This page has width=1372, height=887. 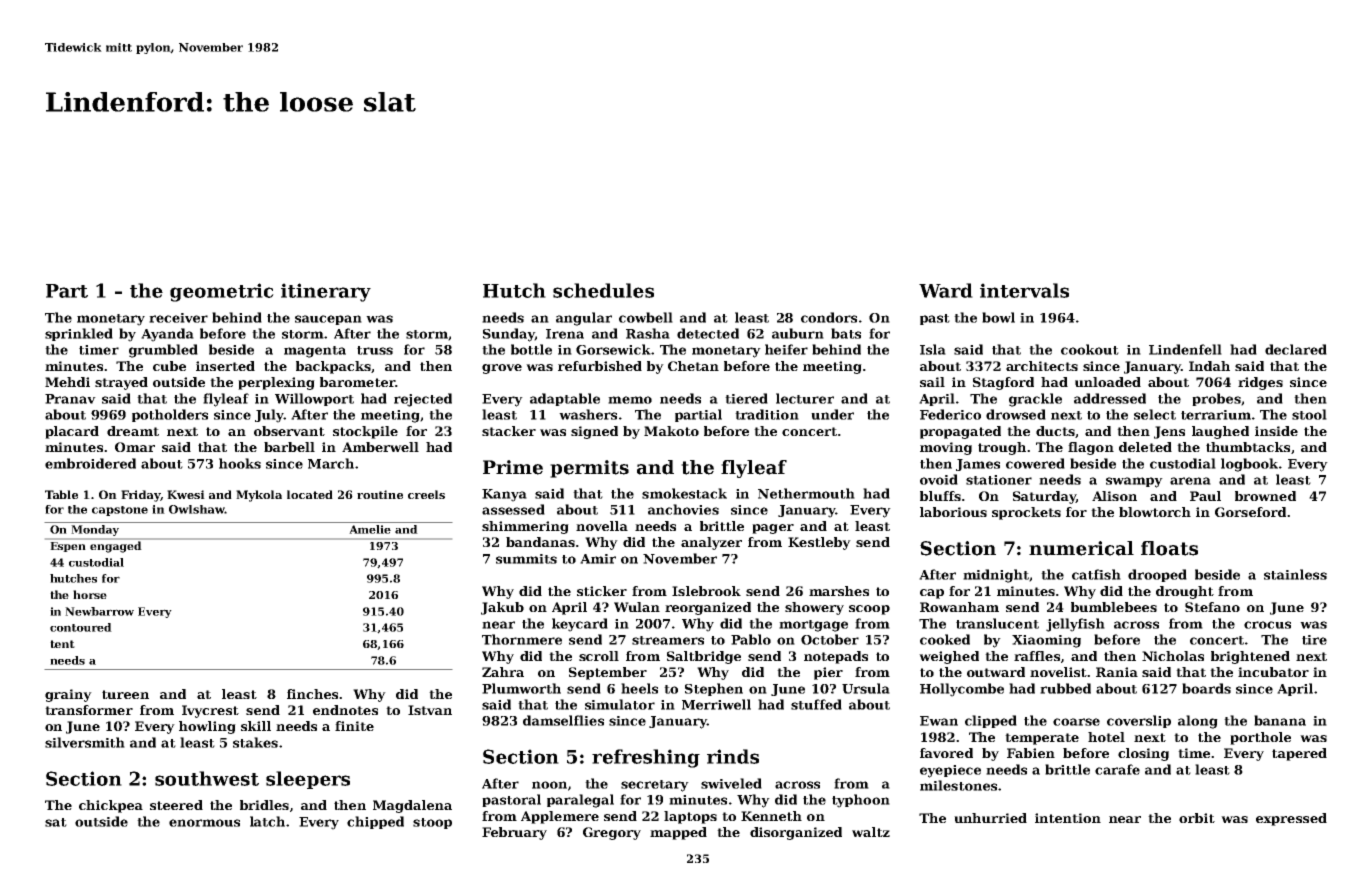 I want to click on expressed, so click(x=1291, y=819).
